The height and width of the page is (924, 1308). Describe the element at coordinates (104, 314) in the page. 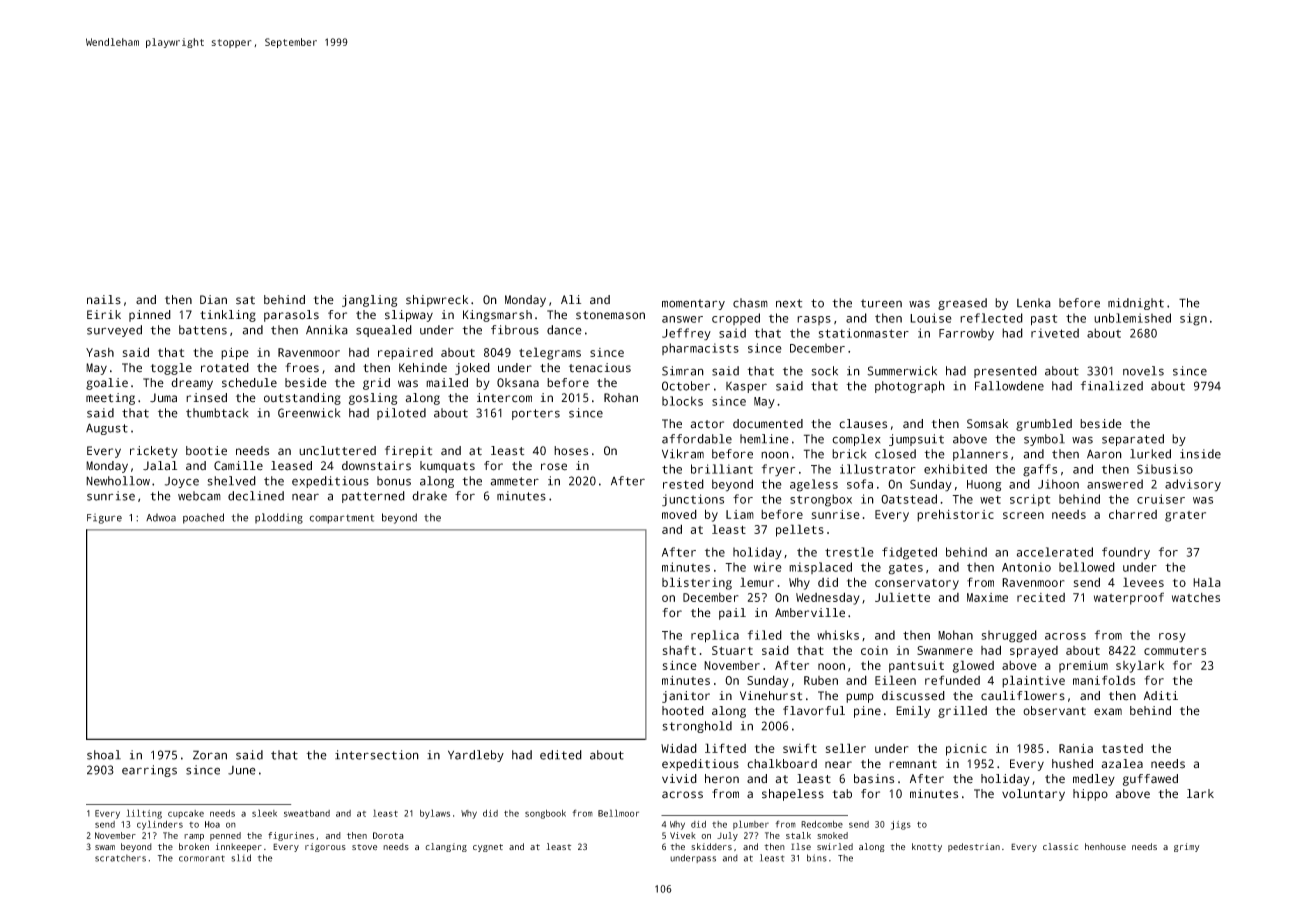

I see `Eirik` at that location.
